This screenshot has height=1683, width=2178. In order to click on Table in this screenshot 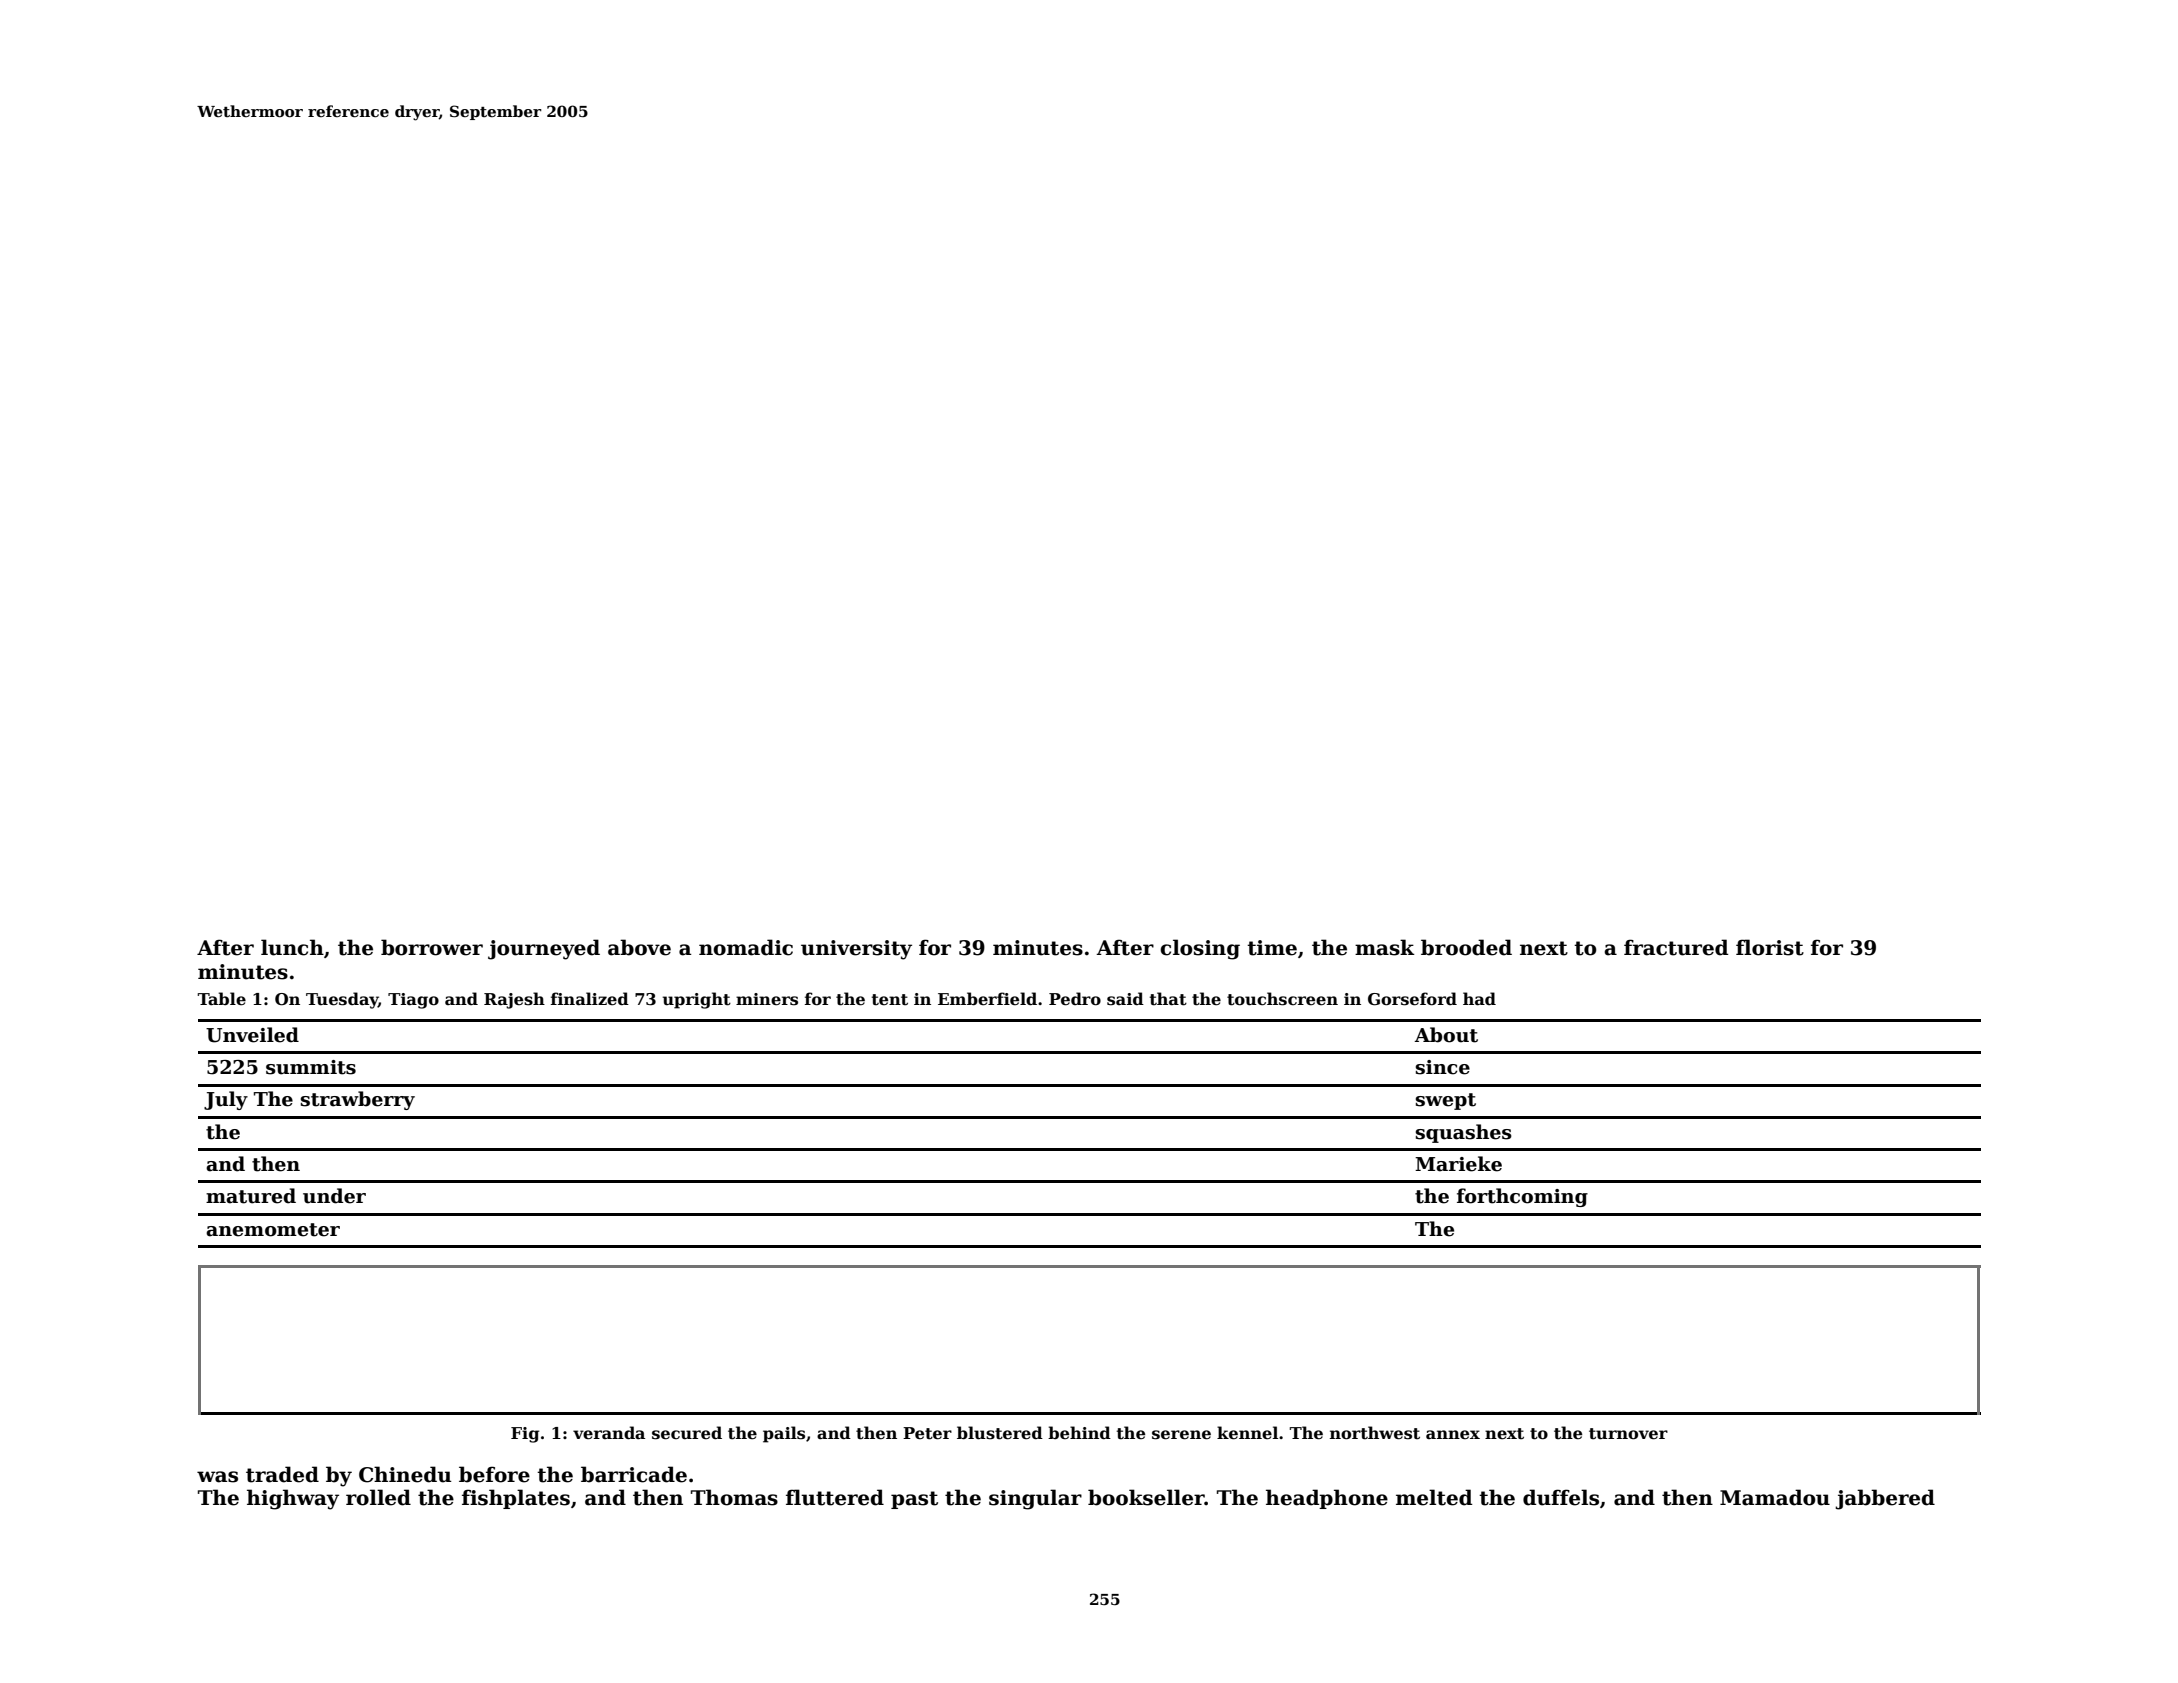, I will do `click(222, 999)`.
